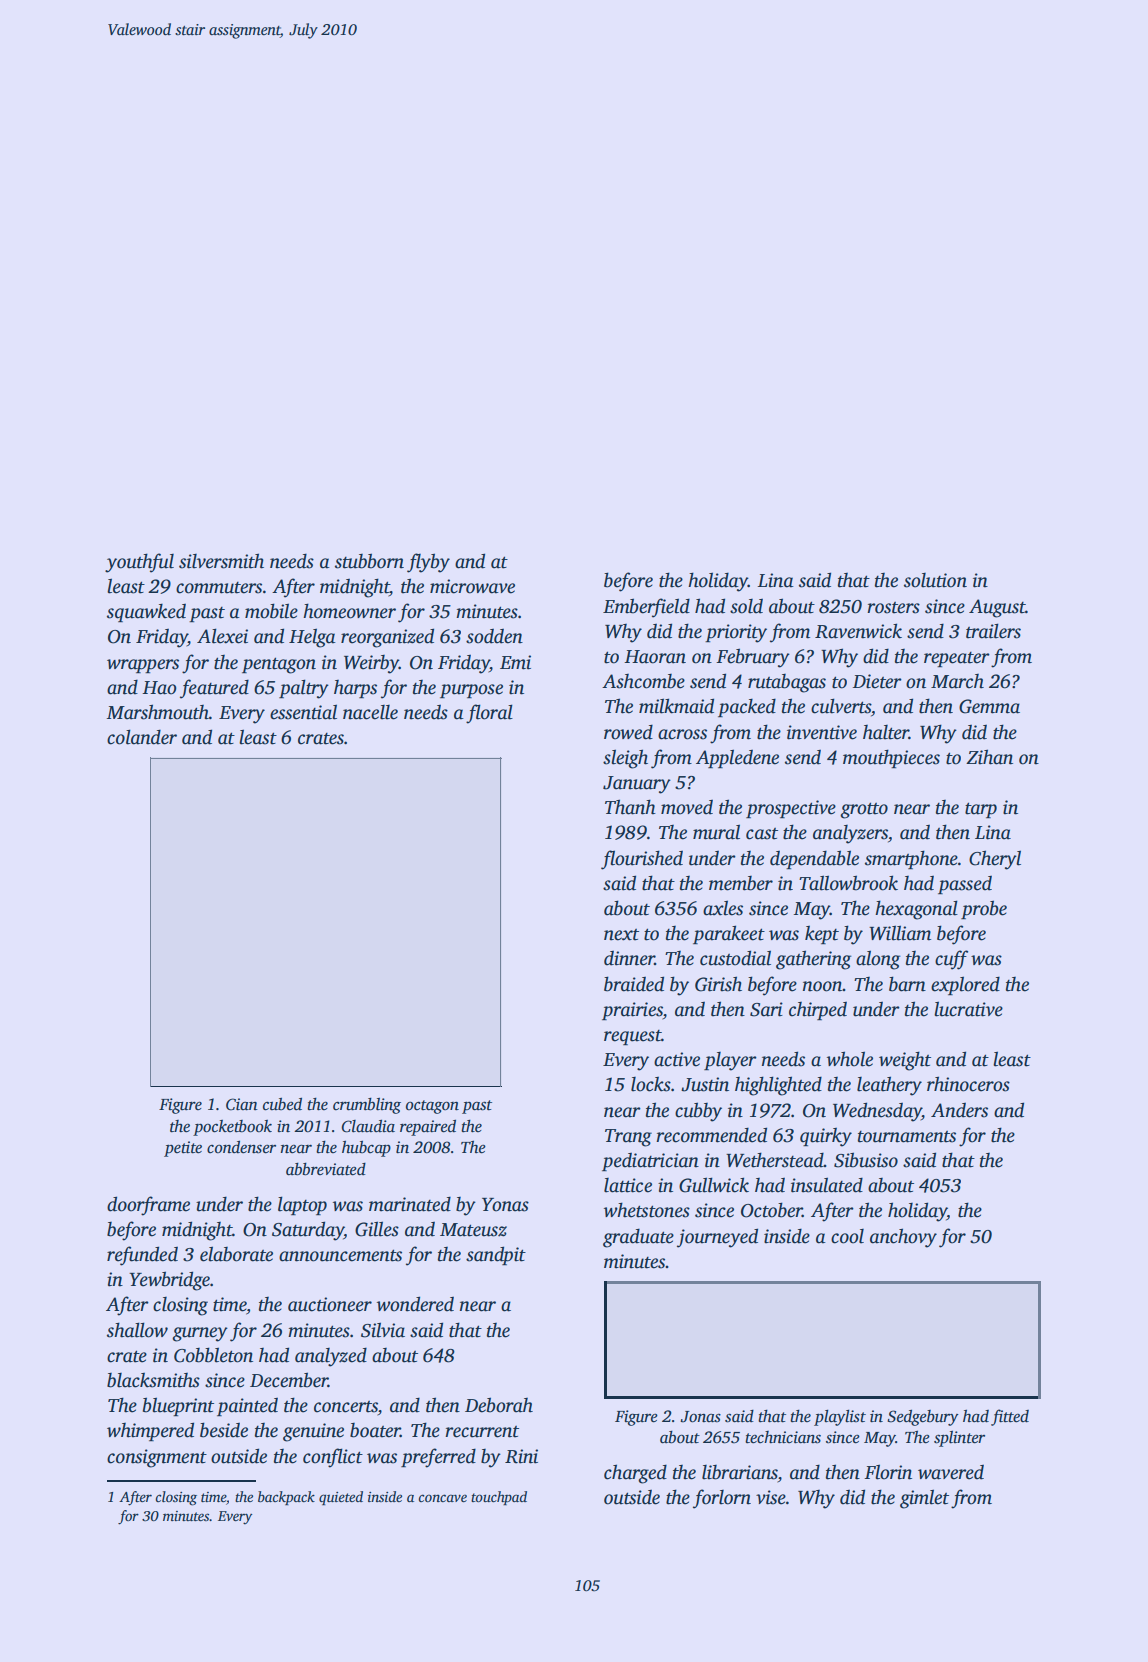 This screenshot has height=1662, width=1148. What do you see at coordinates (169, 1281) in the screenshot?
I see `Yewbridge` at bounding box center [169, 1281].
